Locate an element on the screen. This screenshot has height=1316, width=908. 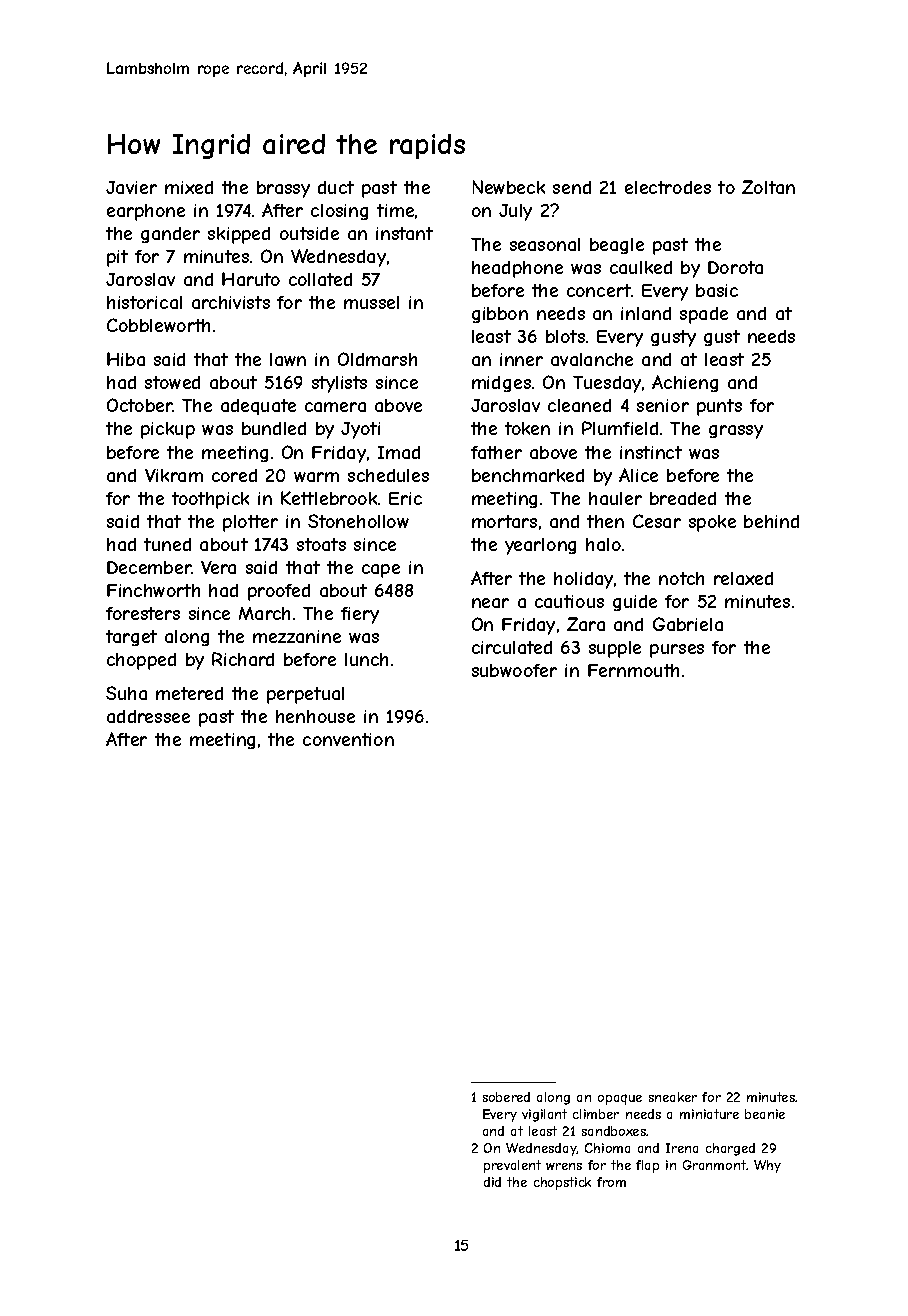
spade is located at coordinates (704, 315).
